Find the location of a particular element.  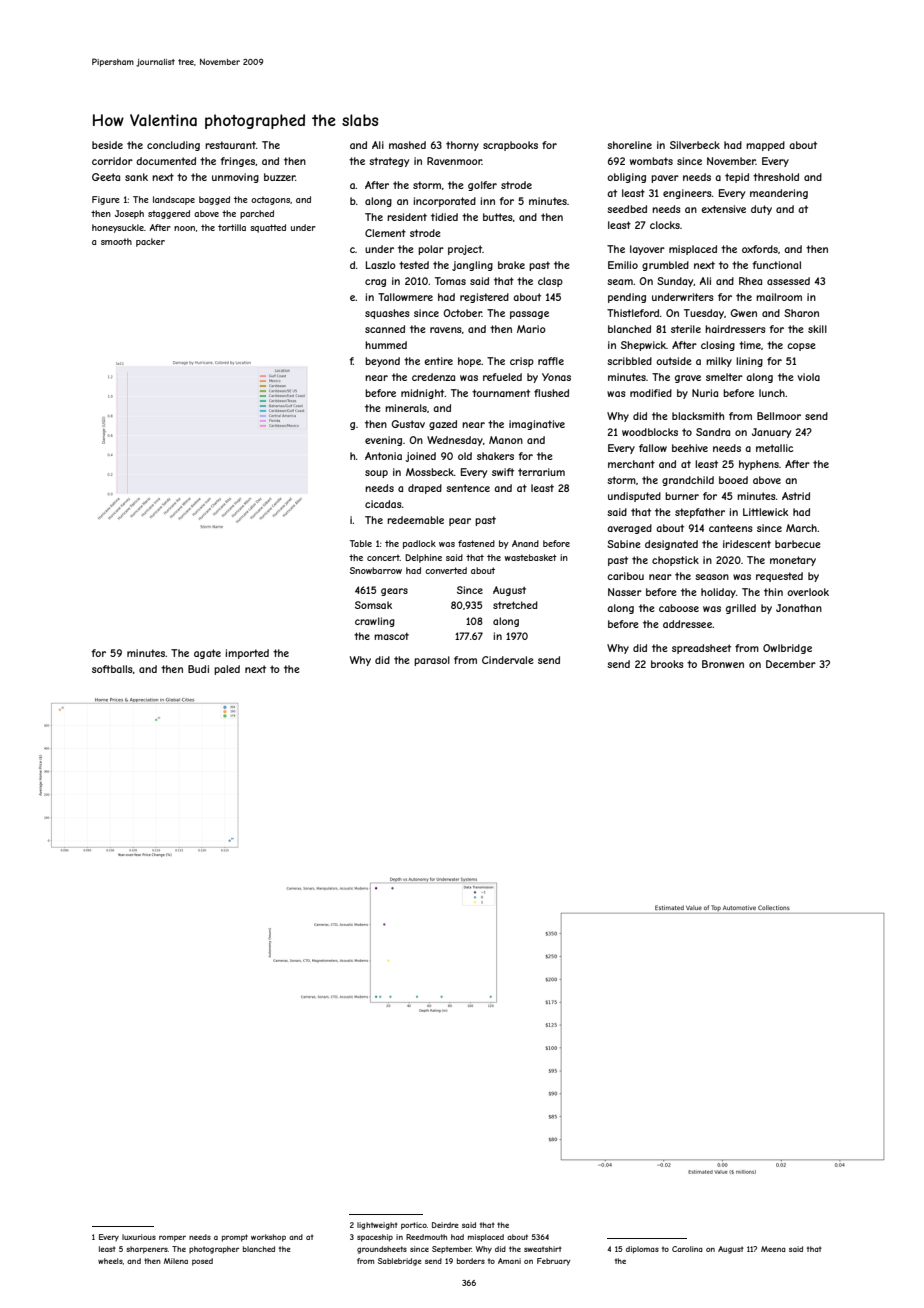

crisp is located at coordinates (522, 362).
